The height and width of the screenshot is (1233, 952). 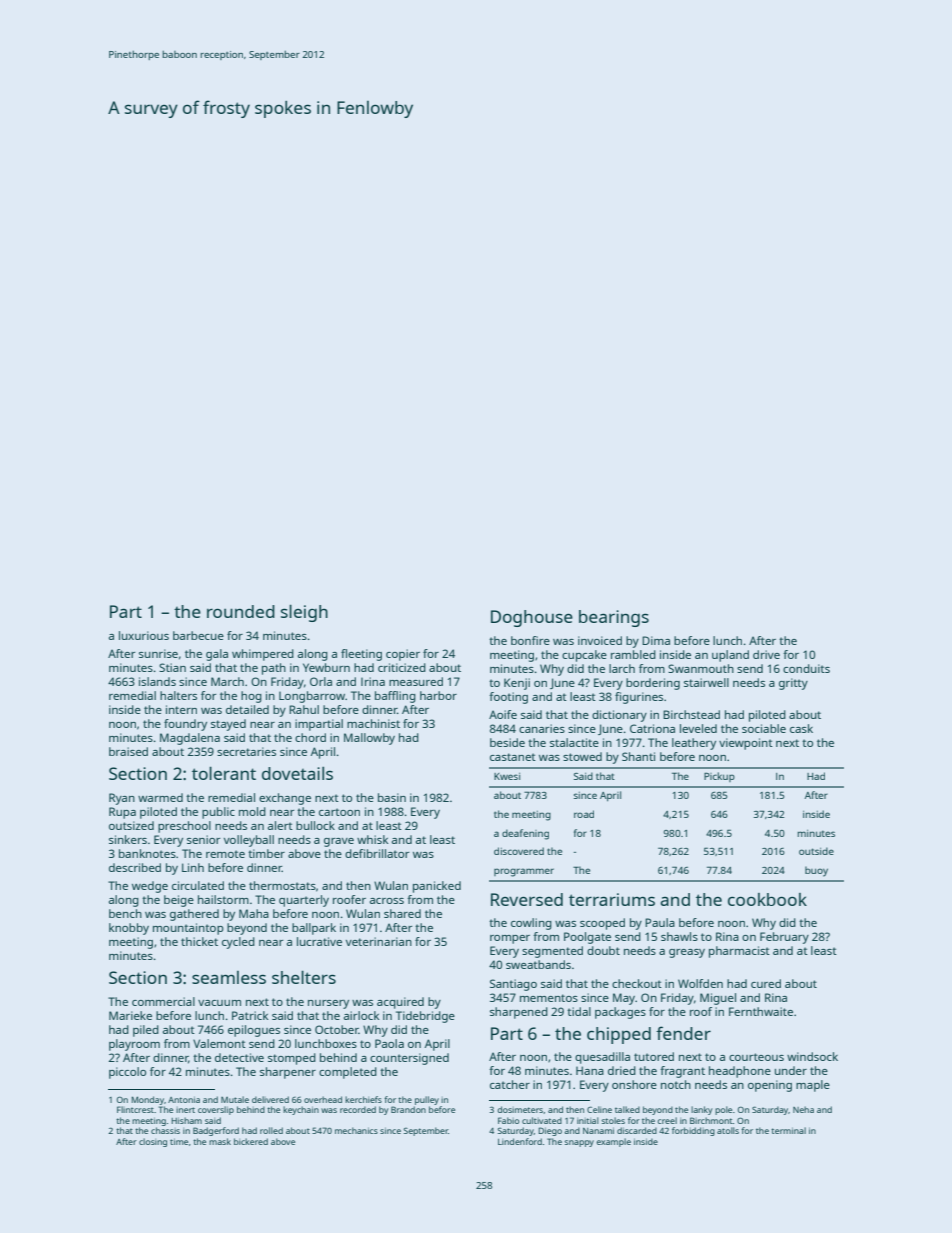 I want to click on sleigh, so click(x=304, y=613).
